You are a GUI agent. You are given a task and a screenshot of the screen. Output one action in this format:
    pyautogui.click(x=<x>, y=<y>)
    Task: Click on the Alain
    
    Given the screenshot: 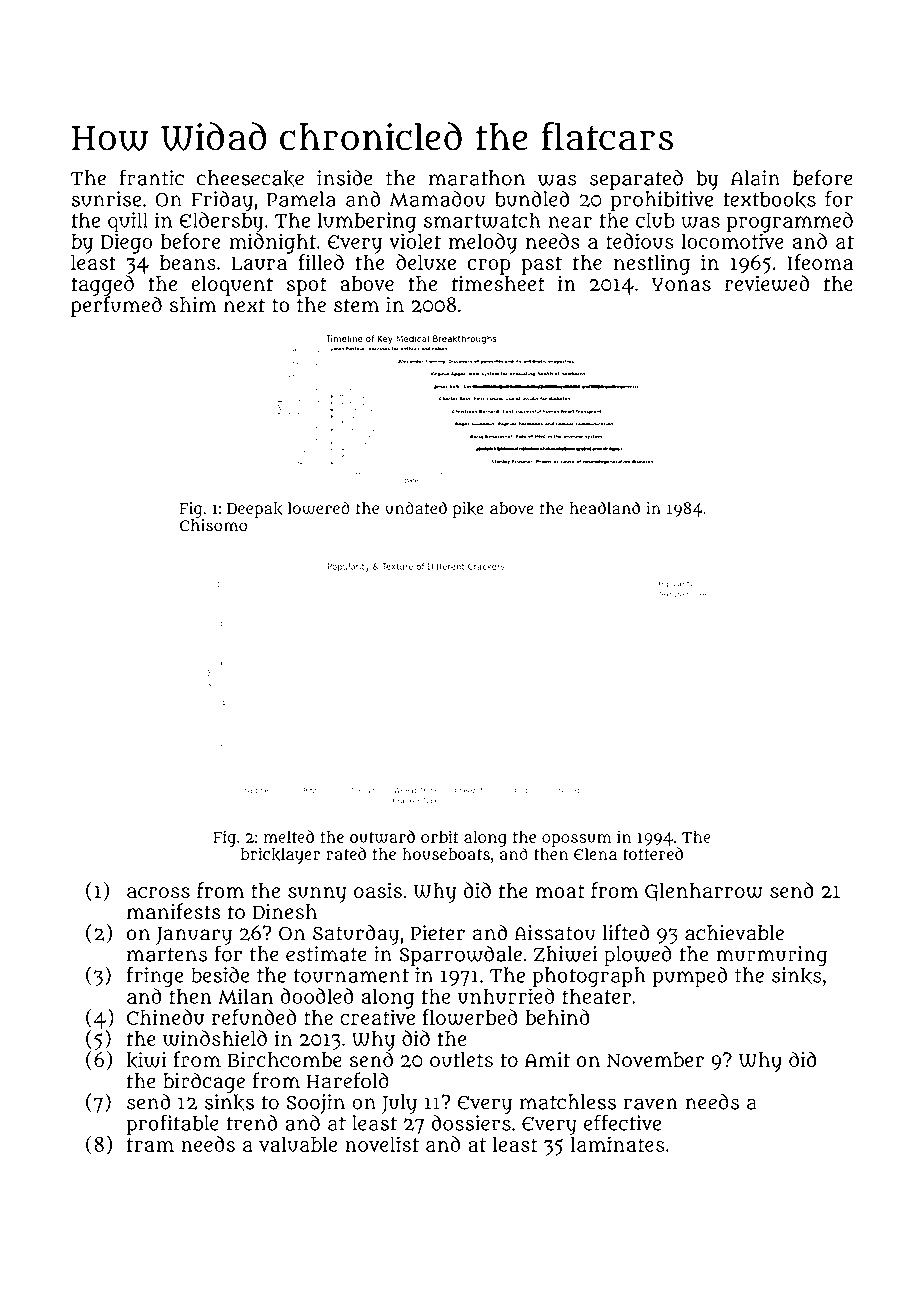 What is the action you would take?
    pyautogui.click(x=755, y=178)
